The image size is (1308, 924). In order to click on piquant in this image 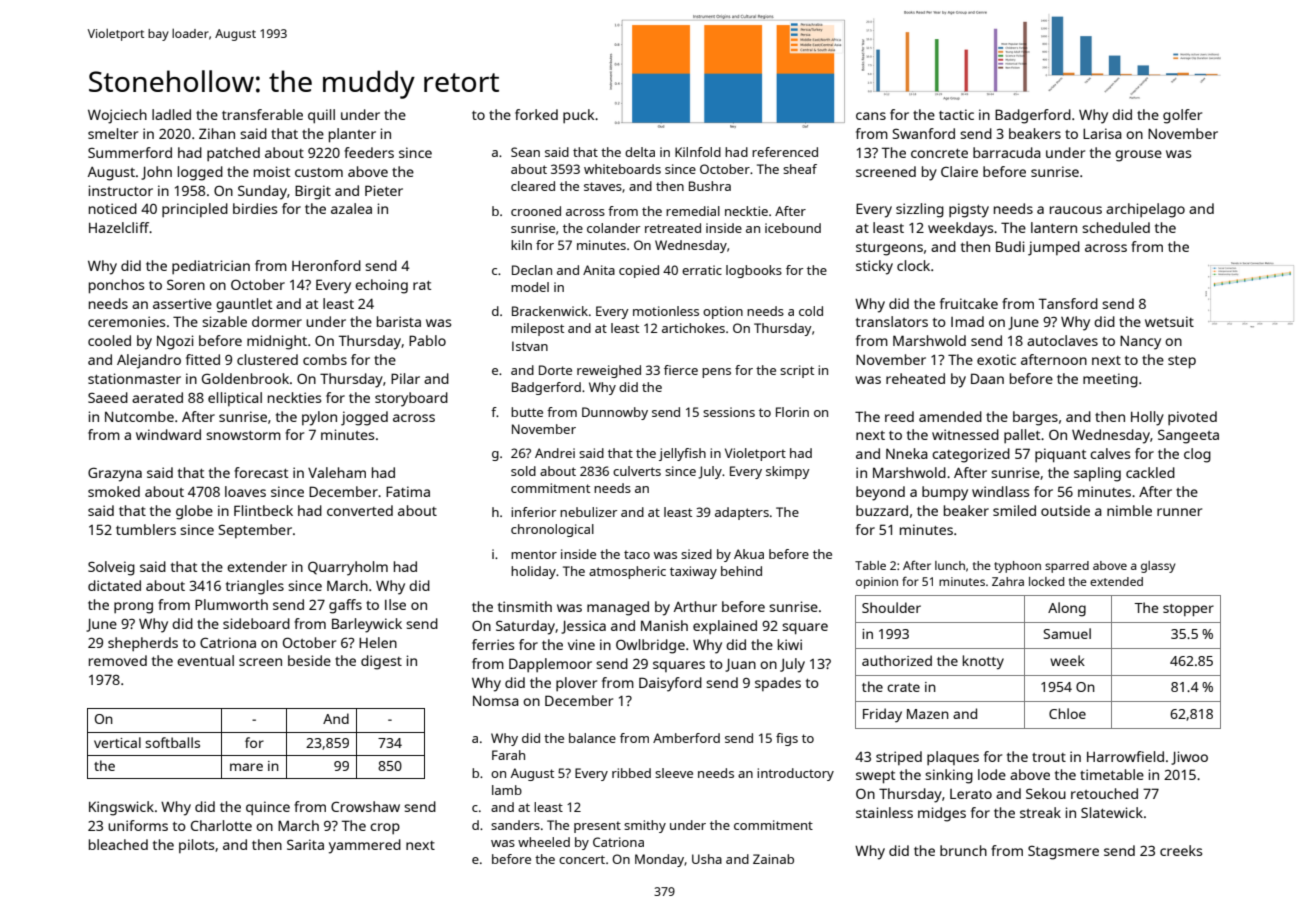, I will do `click(1060, 455)`.
